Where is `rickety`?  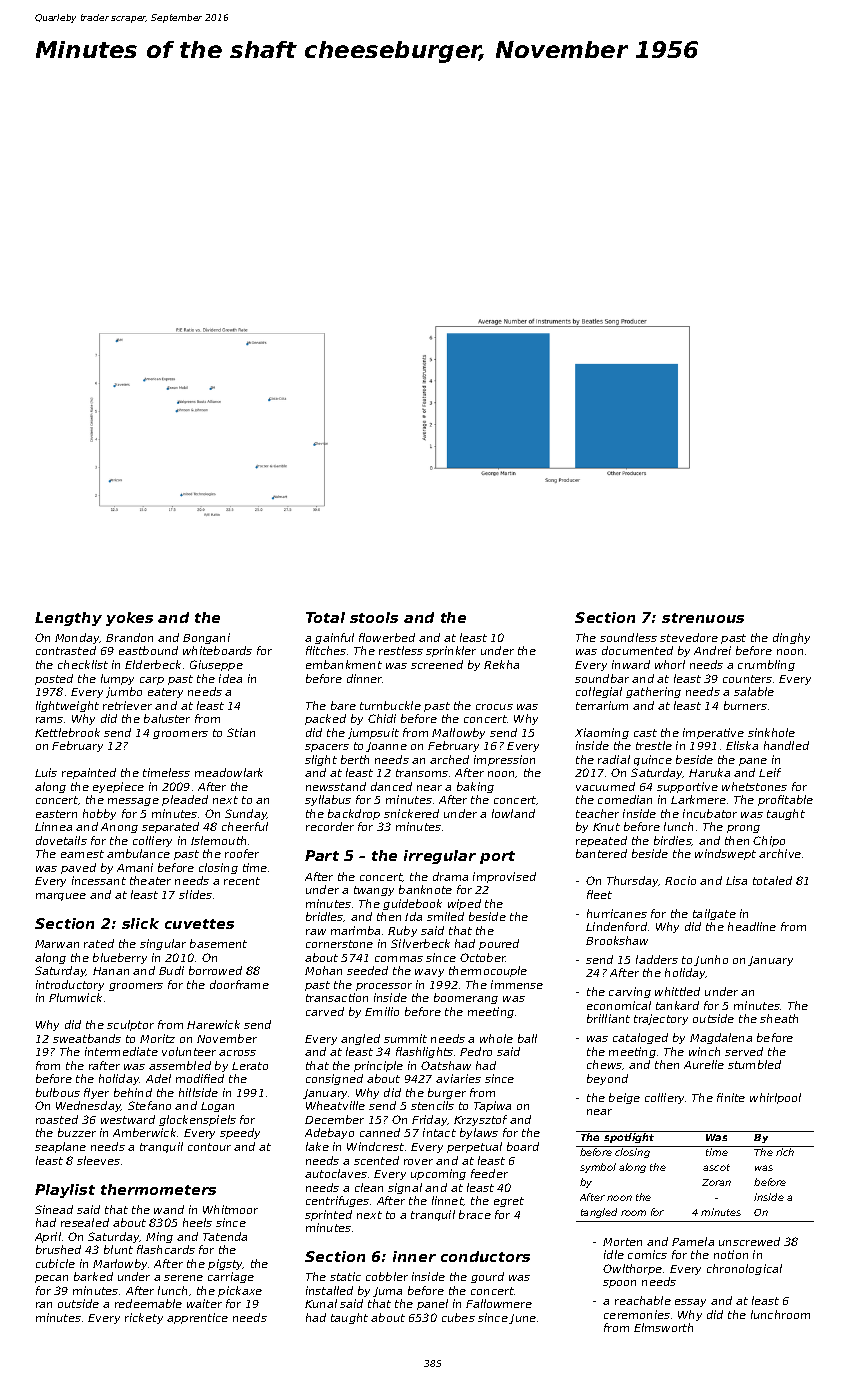 rickety is located at coordinates (144, 1318).
